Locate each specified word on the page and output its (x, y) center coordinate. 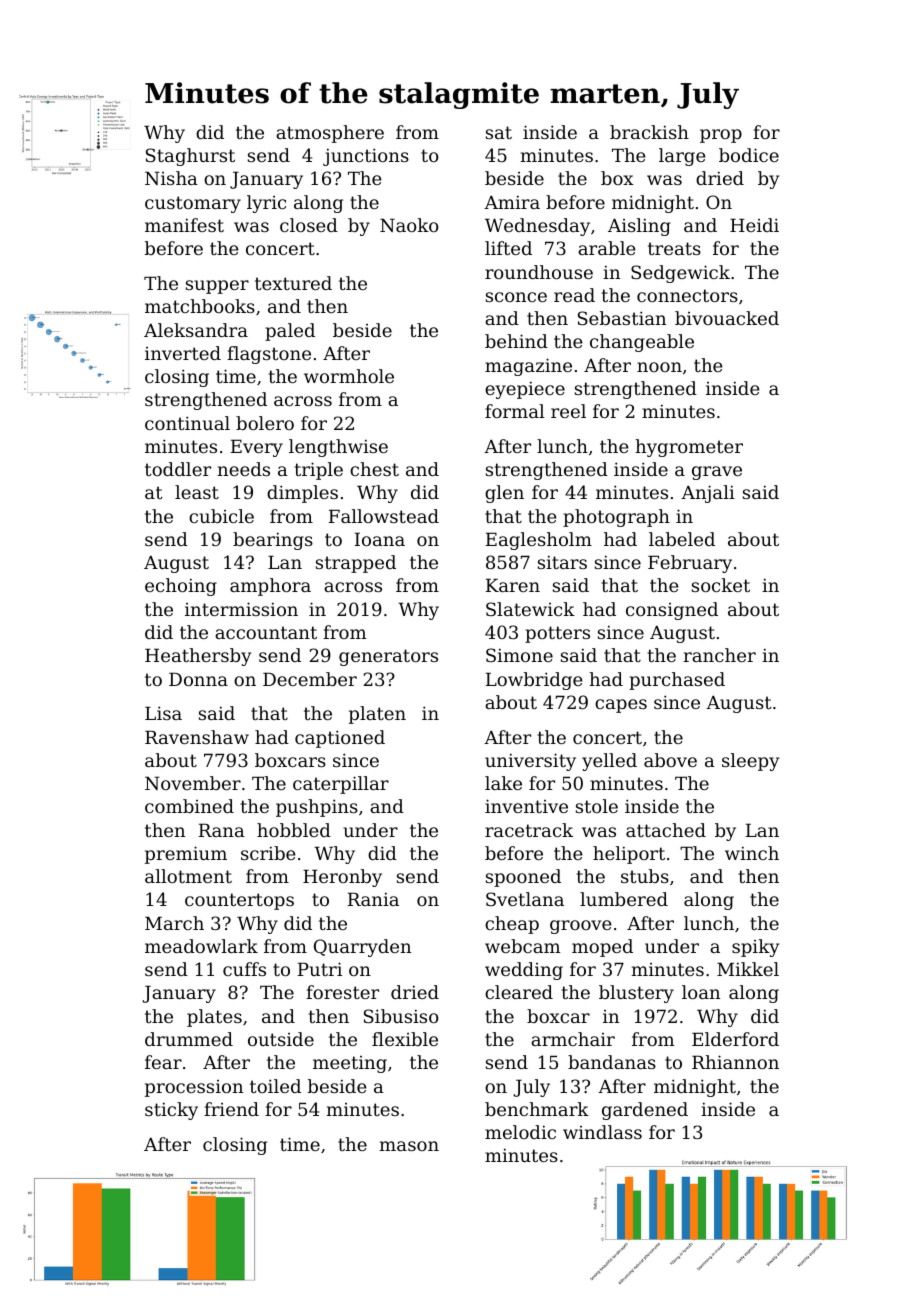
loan (701, 992)
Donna (198, 679)
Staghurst (190, 157)
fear (163, 1062)
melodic (520, 1132)
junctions (366, 157)
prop (721, 136)
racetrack (529, 830)
